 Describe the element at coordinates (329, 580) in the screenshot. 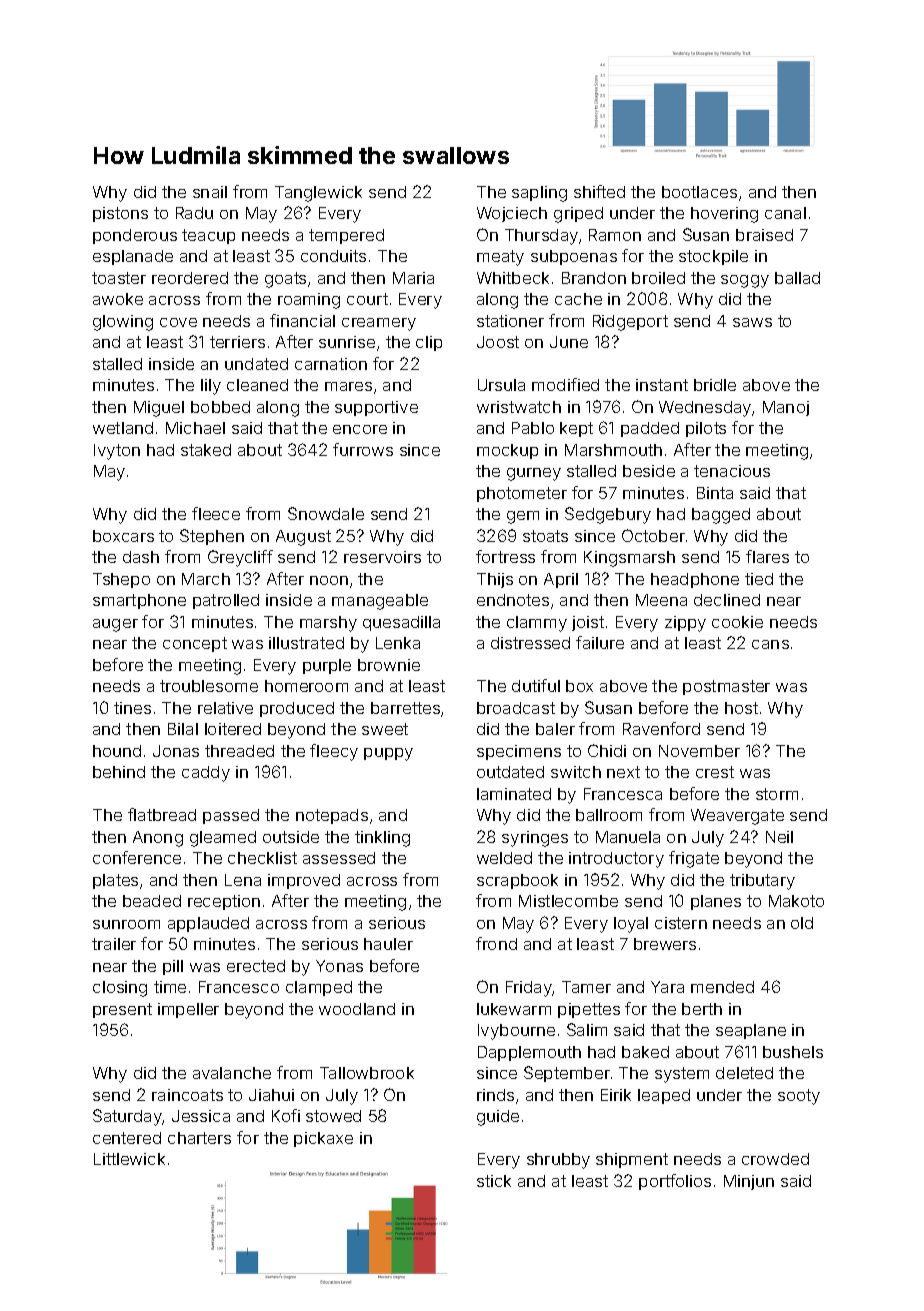

I see `noon` at that location.
